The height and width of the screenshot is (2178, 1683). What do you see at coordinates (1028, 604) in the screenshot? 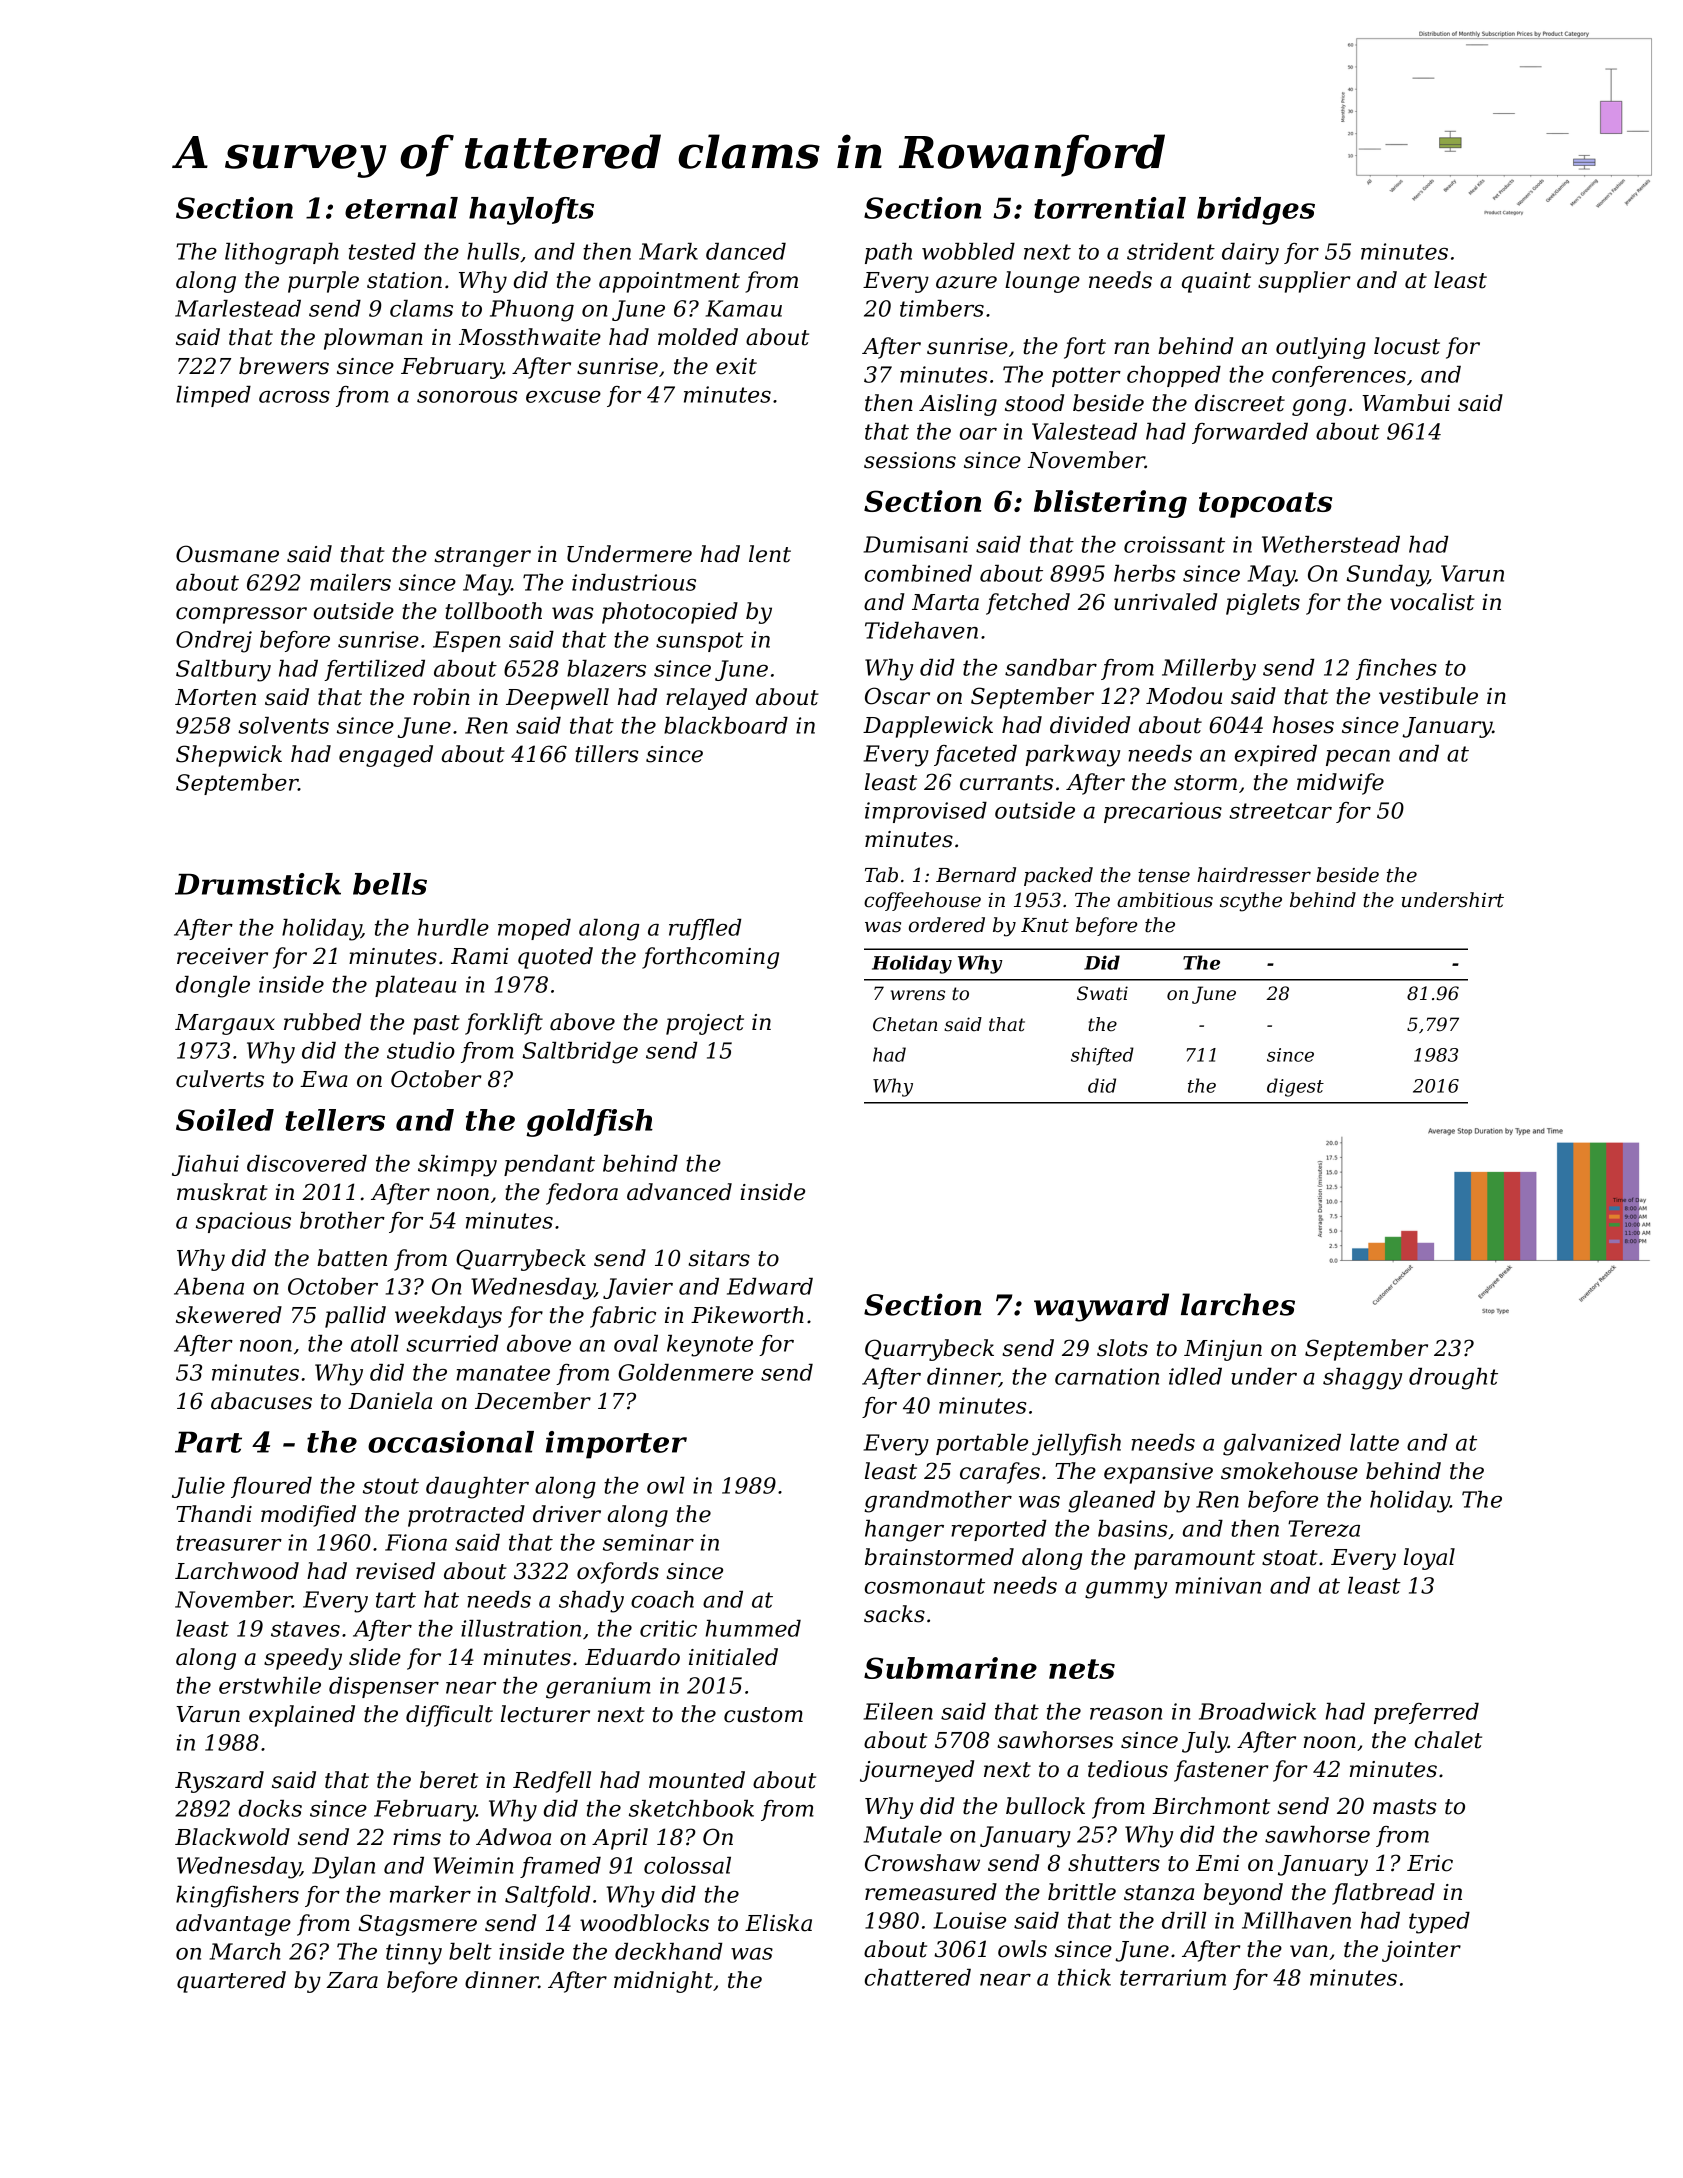
I see `fetched` at bounding box center [1028, 604].
